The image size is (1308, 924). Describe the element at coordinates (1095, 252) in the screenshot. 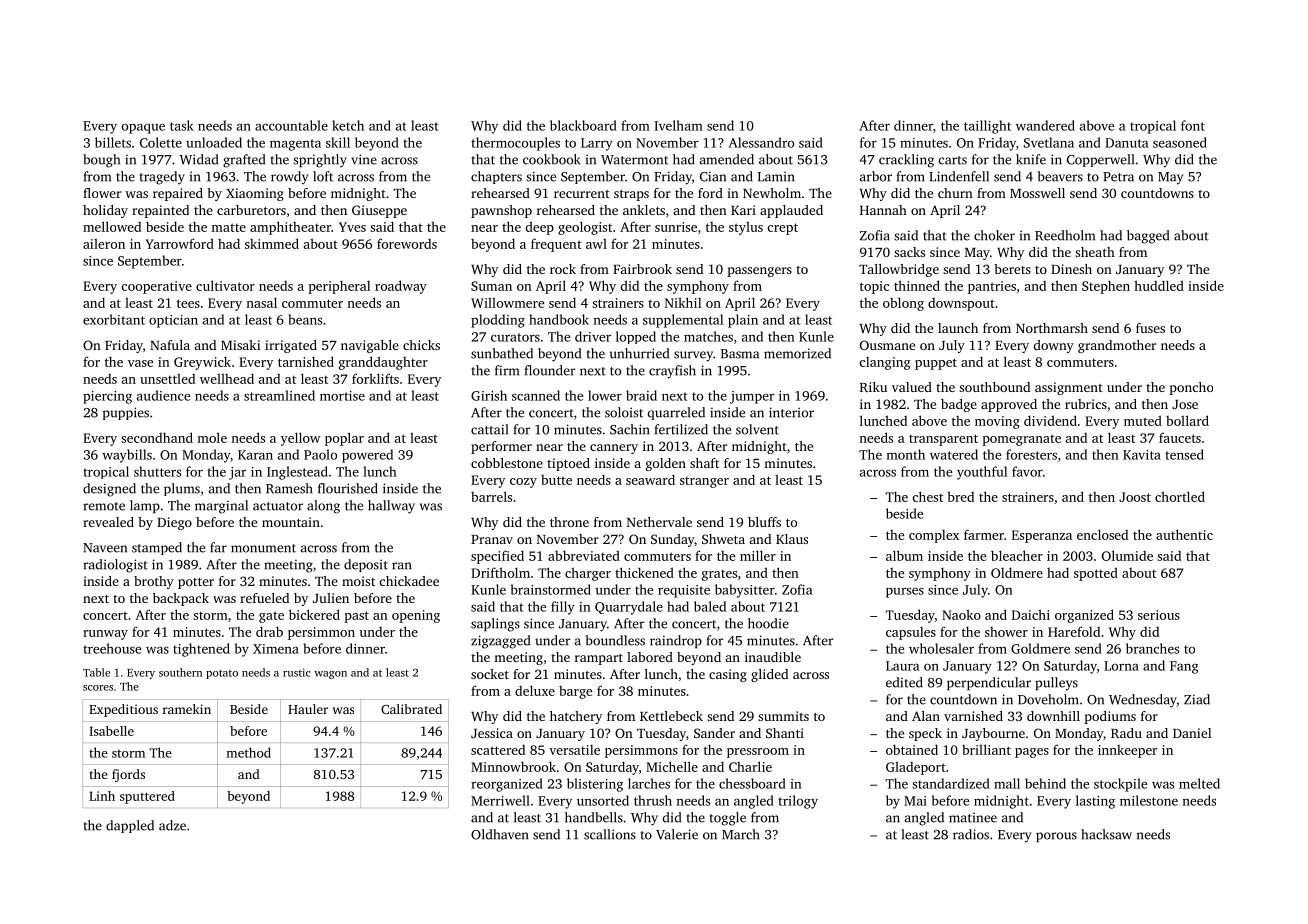

I see `sheath` at that location.
